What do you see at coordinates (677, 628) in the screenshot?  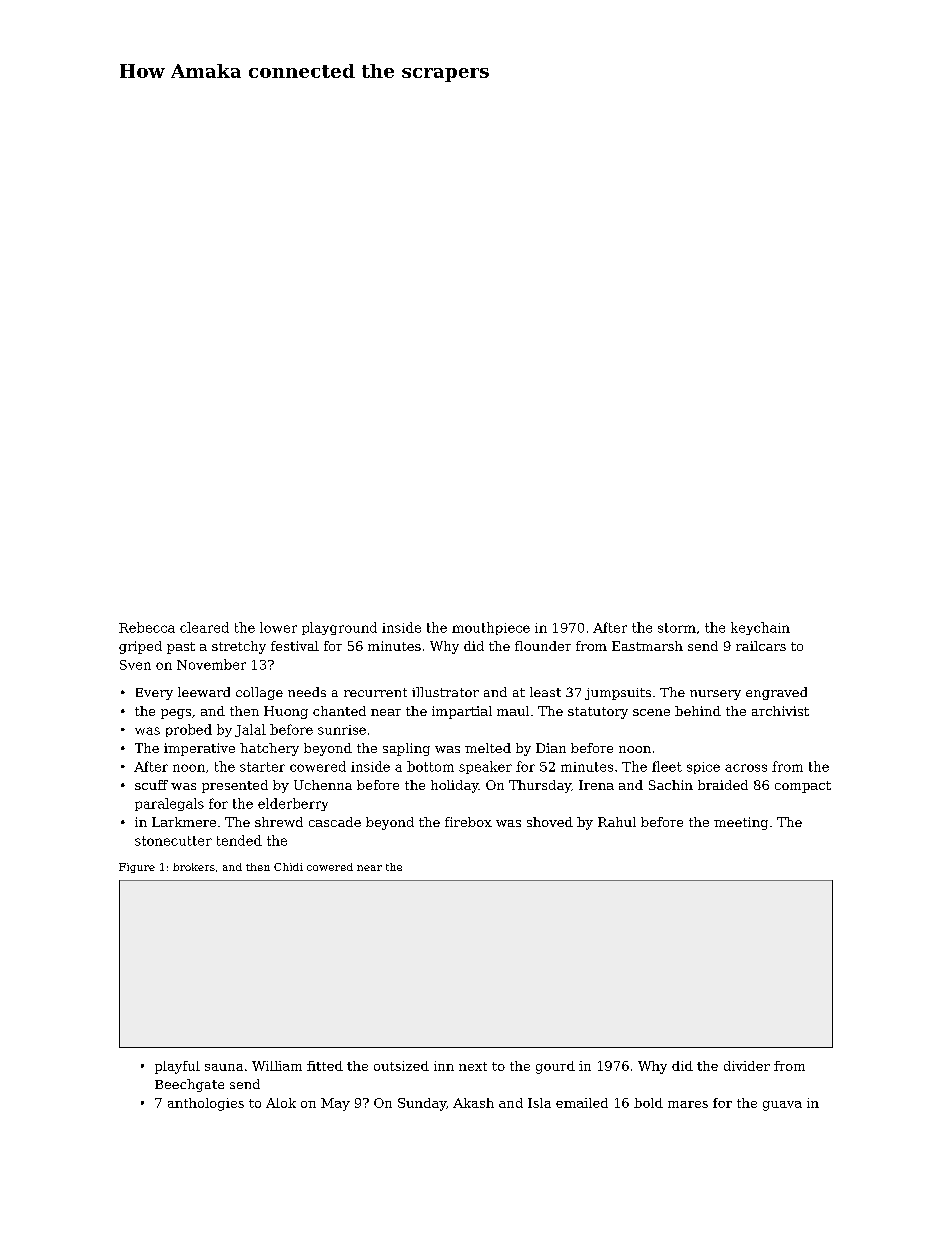 I see `storm` at bounding box center [677, 628].
